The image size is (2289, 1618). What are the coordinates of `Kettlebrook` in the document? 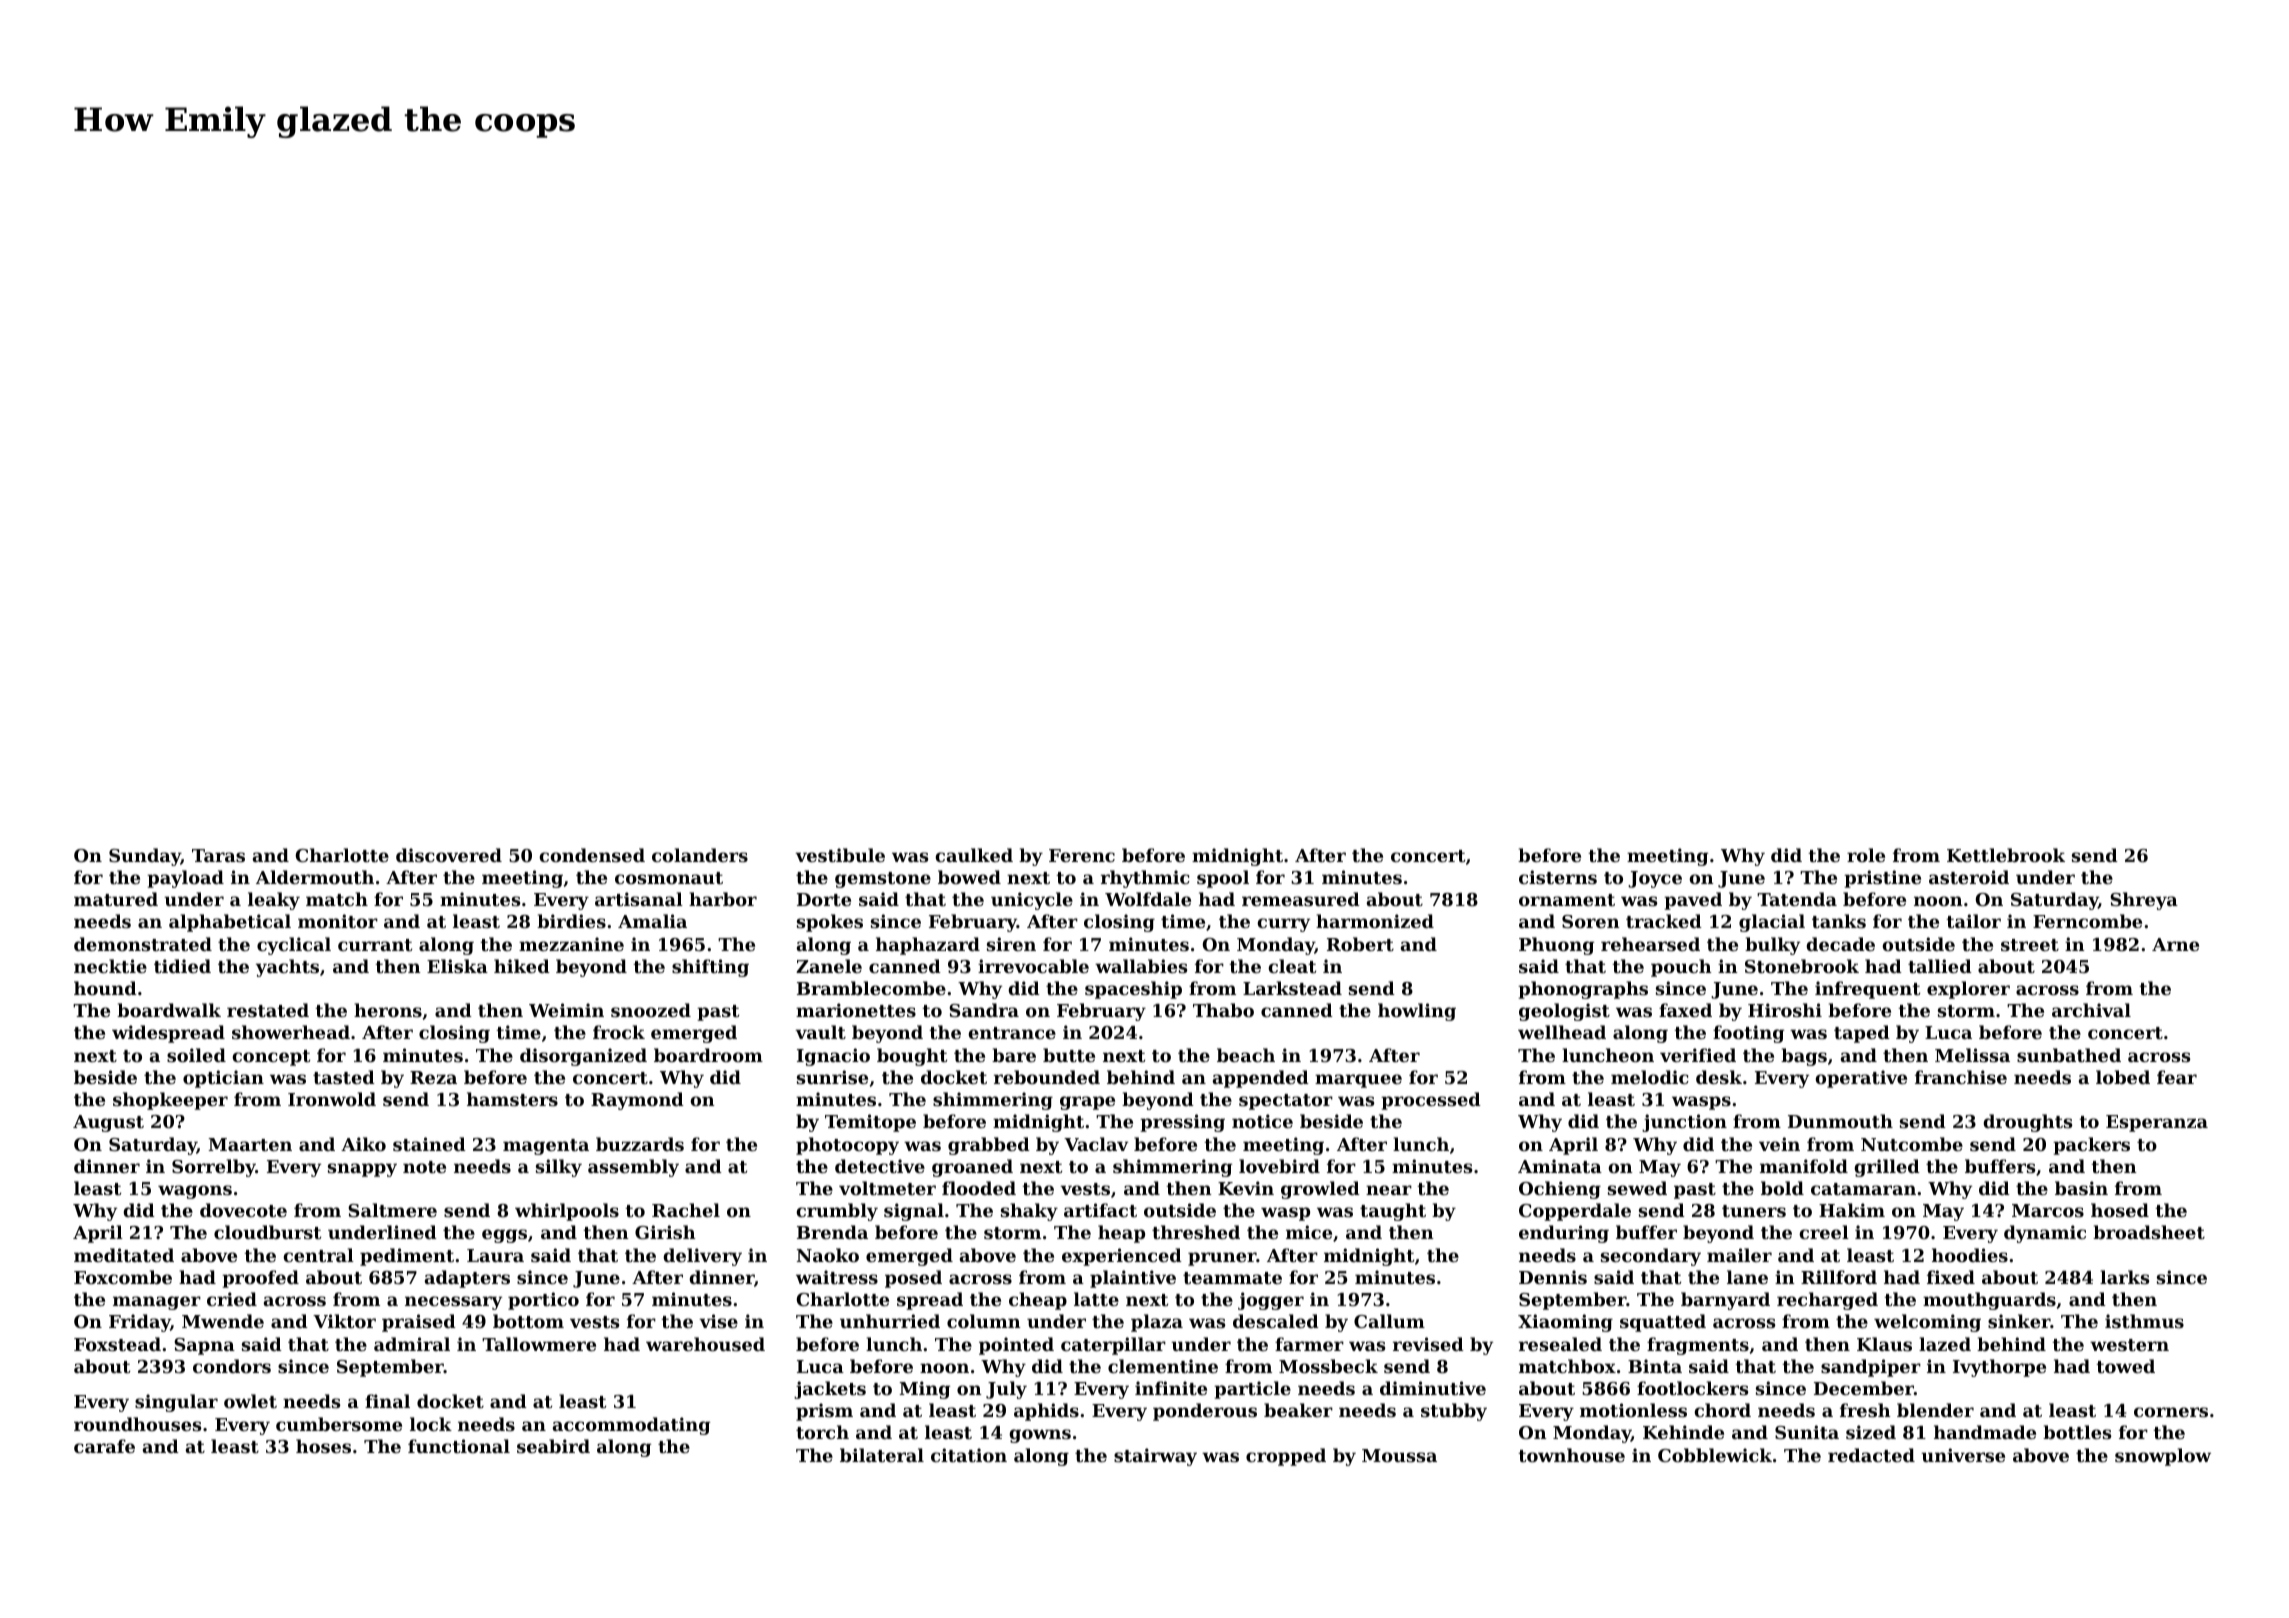 It's located at (2006, 855).
